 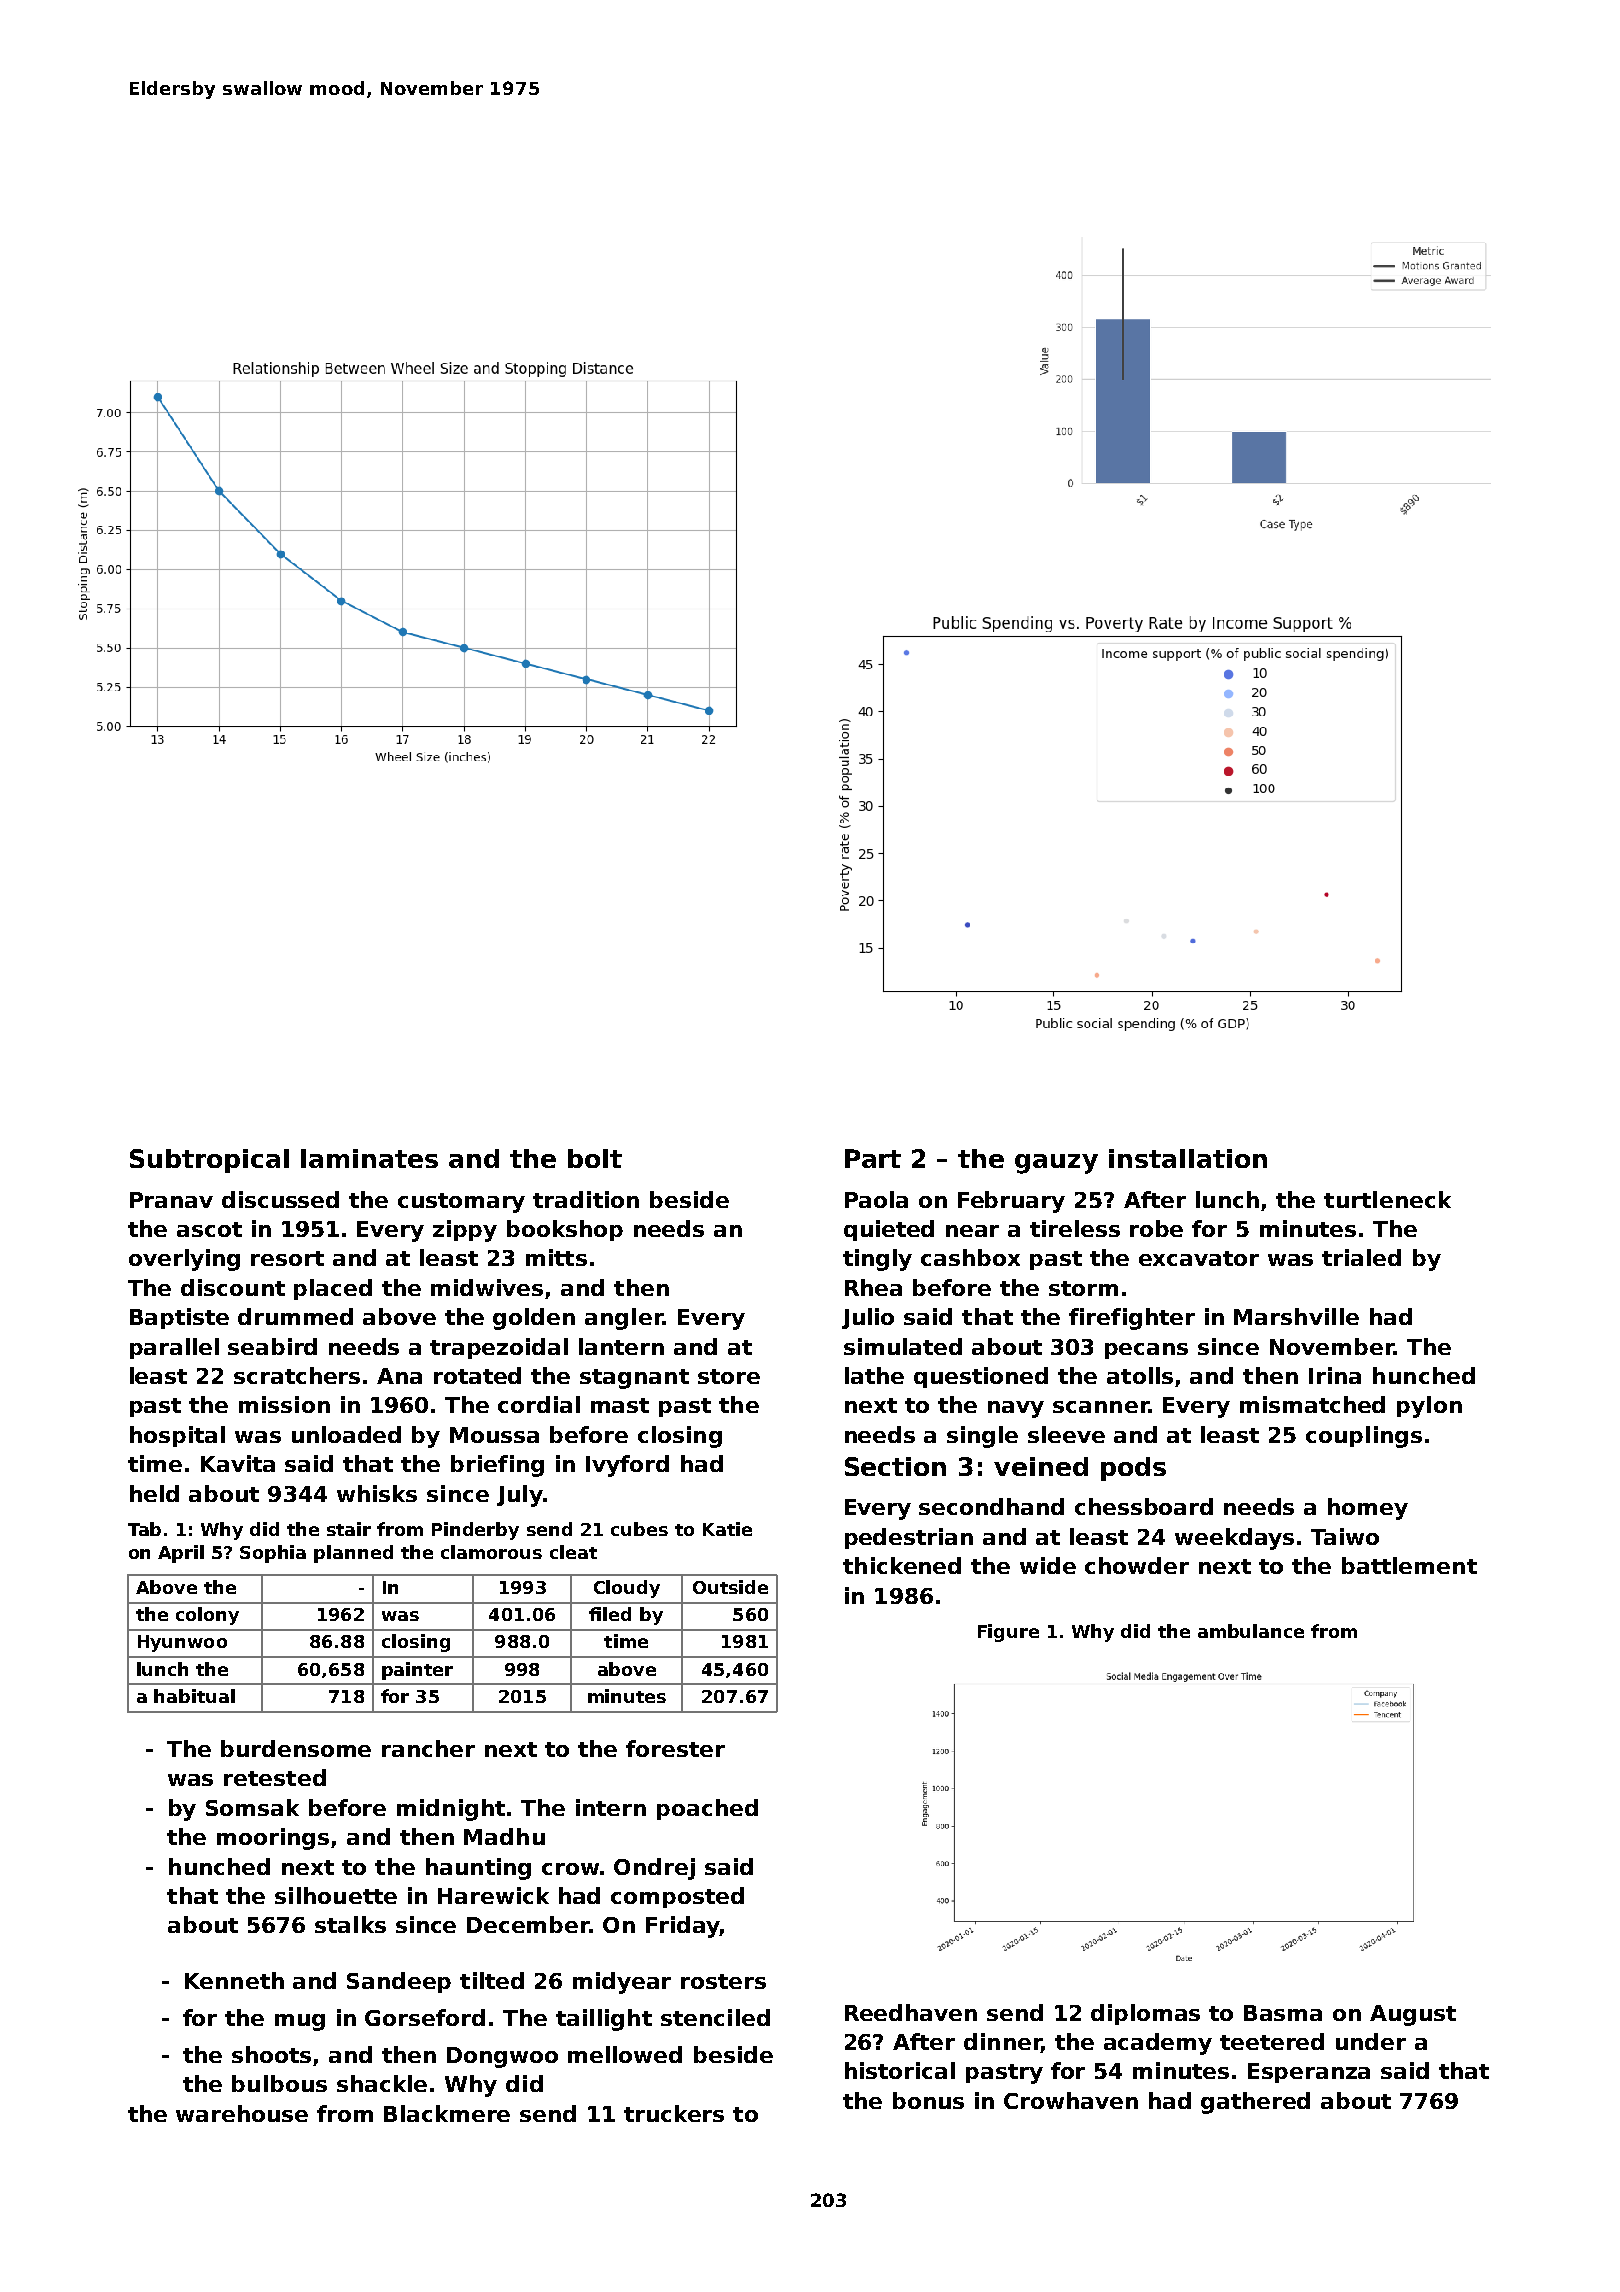 I want to click on ambulance, so click(x=1251, y=1631).
